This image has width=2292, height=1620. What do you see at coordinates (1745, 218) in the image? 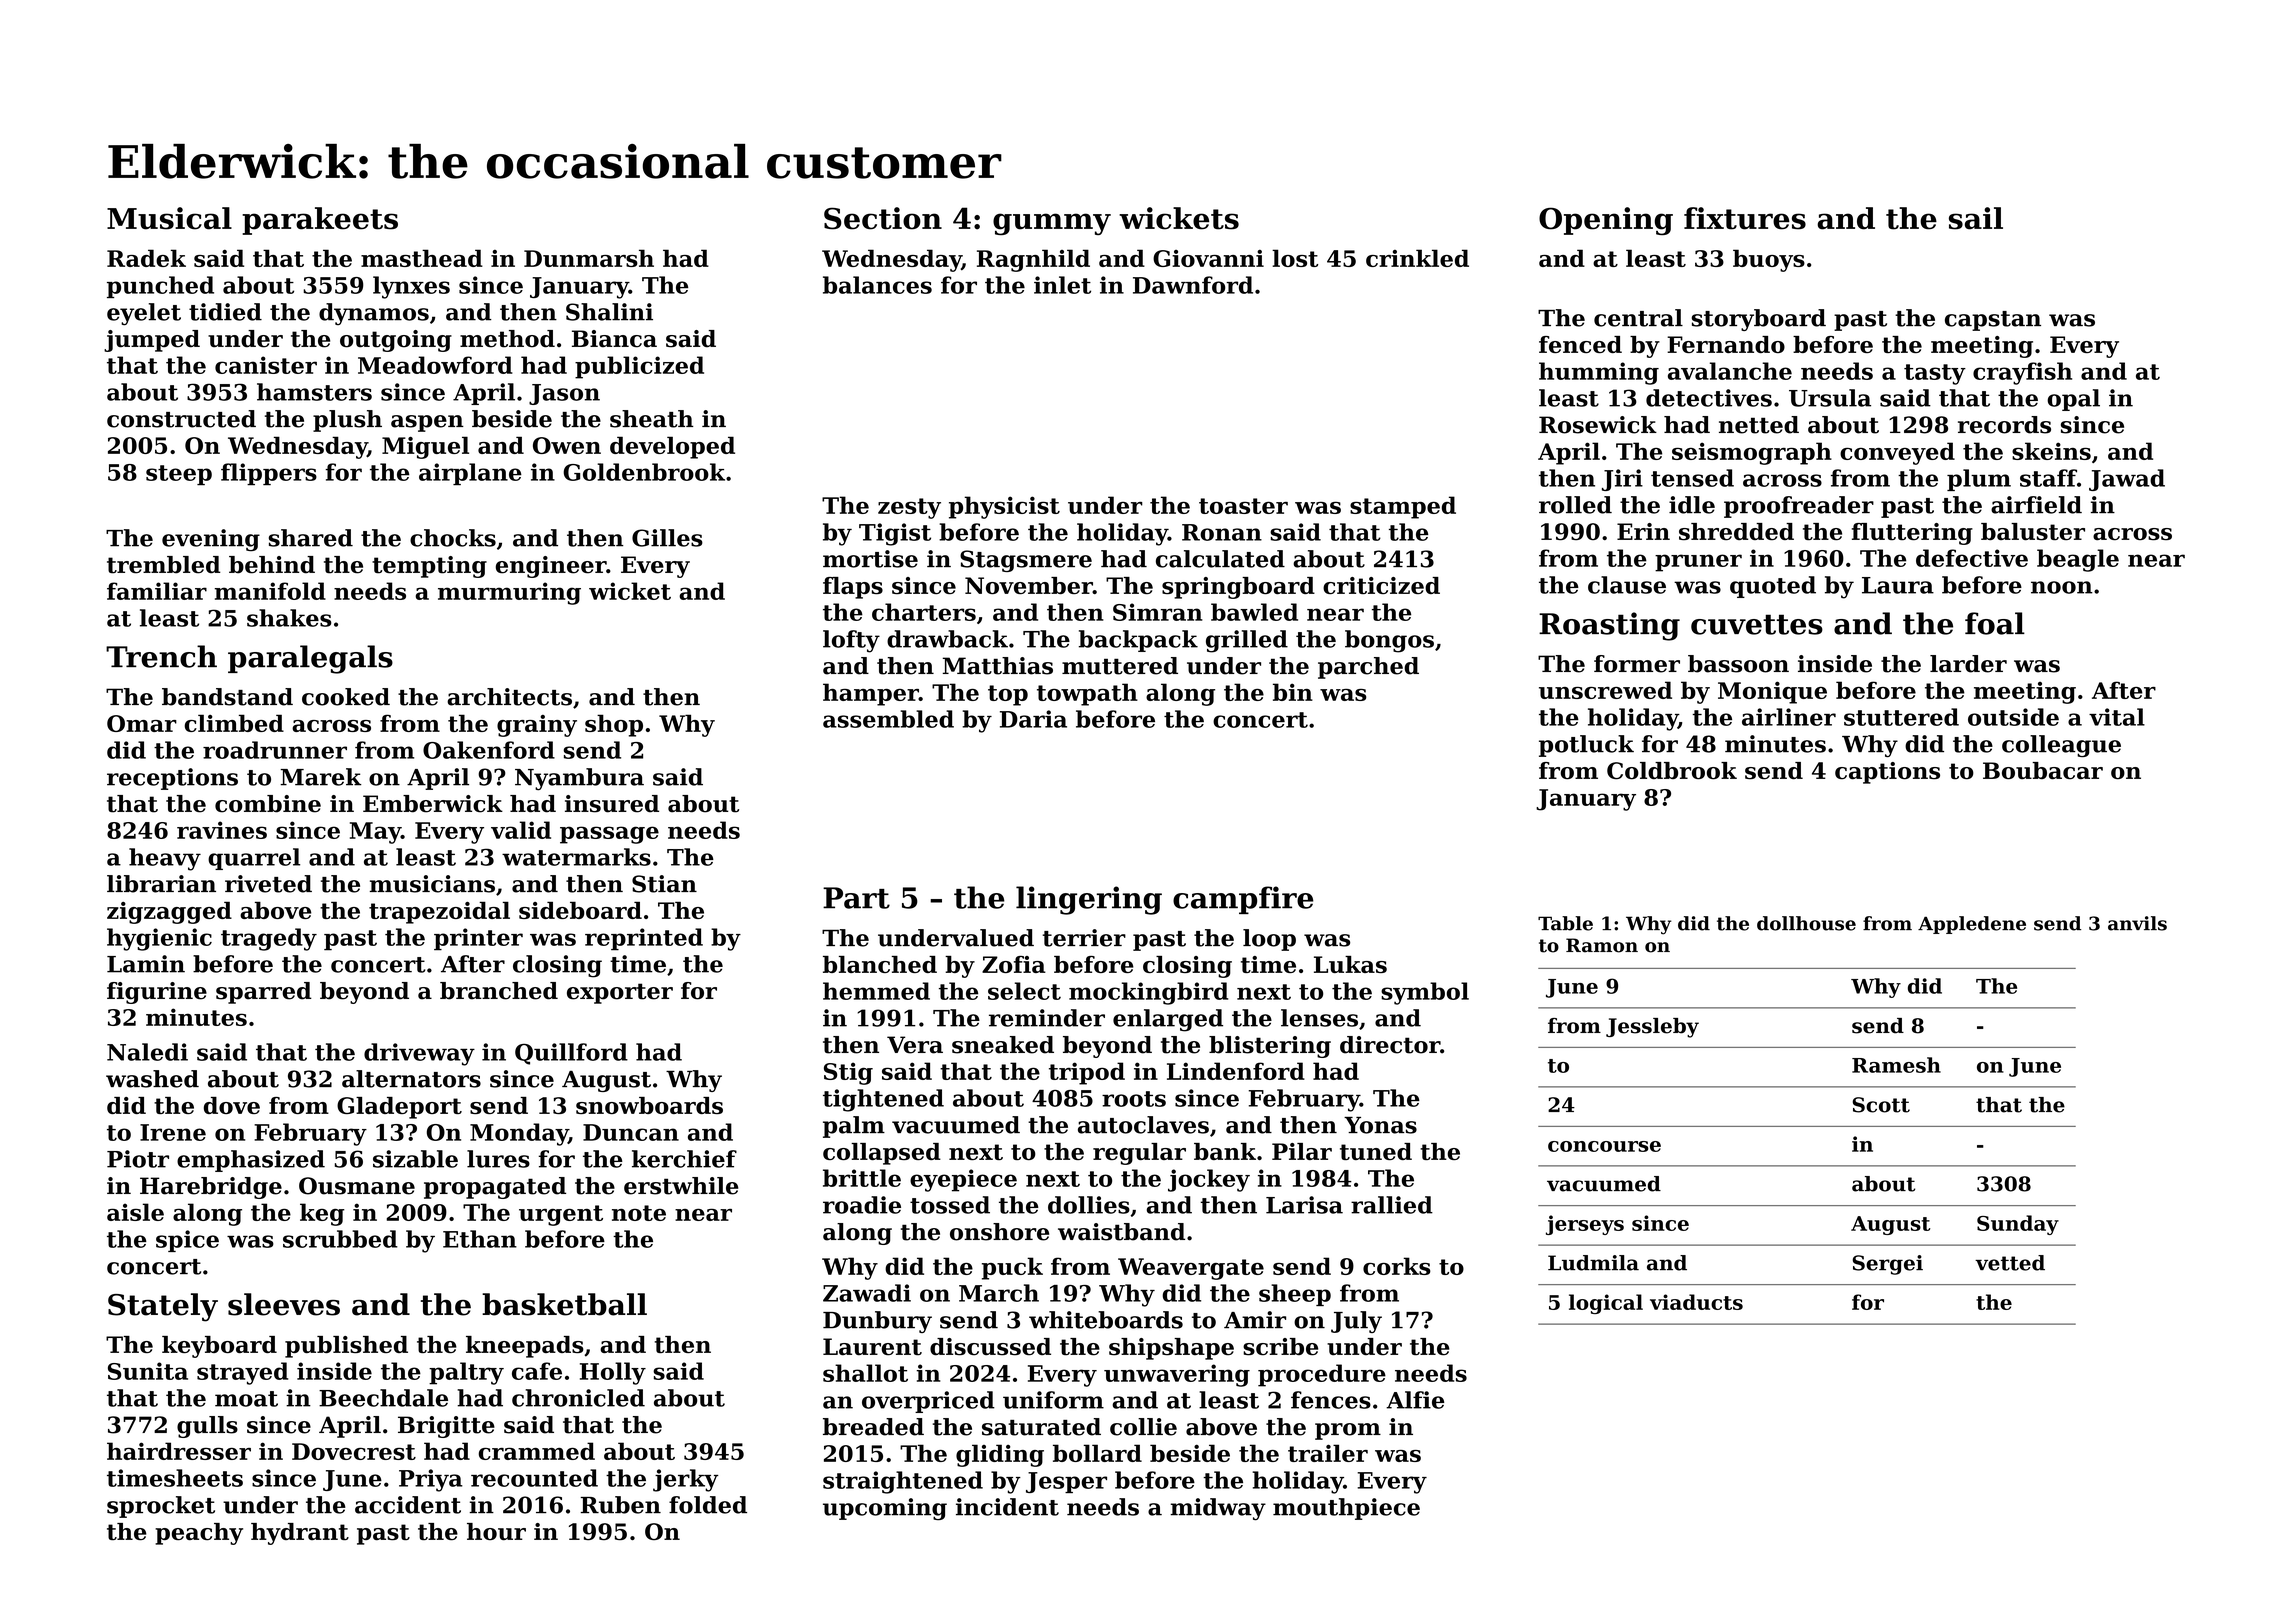
I see `fixtures` at bounding box center [1745, 218].
